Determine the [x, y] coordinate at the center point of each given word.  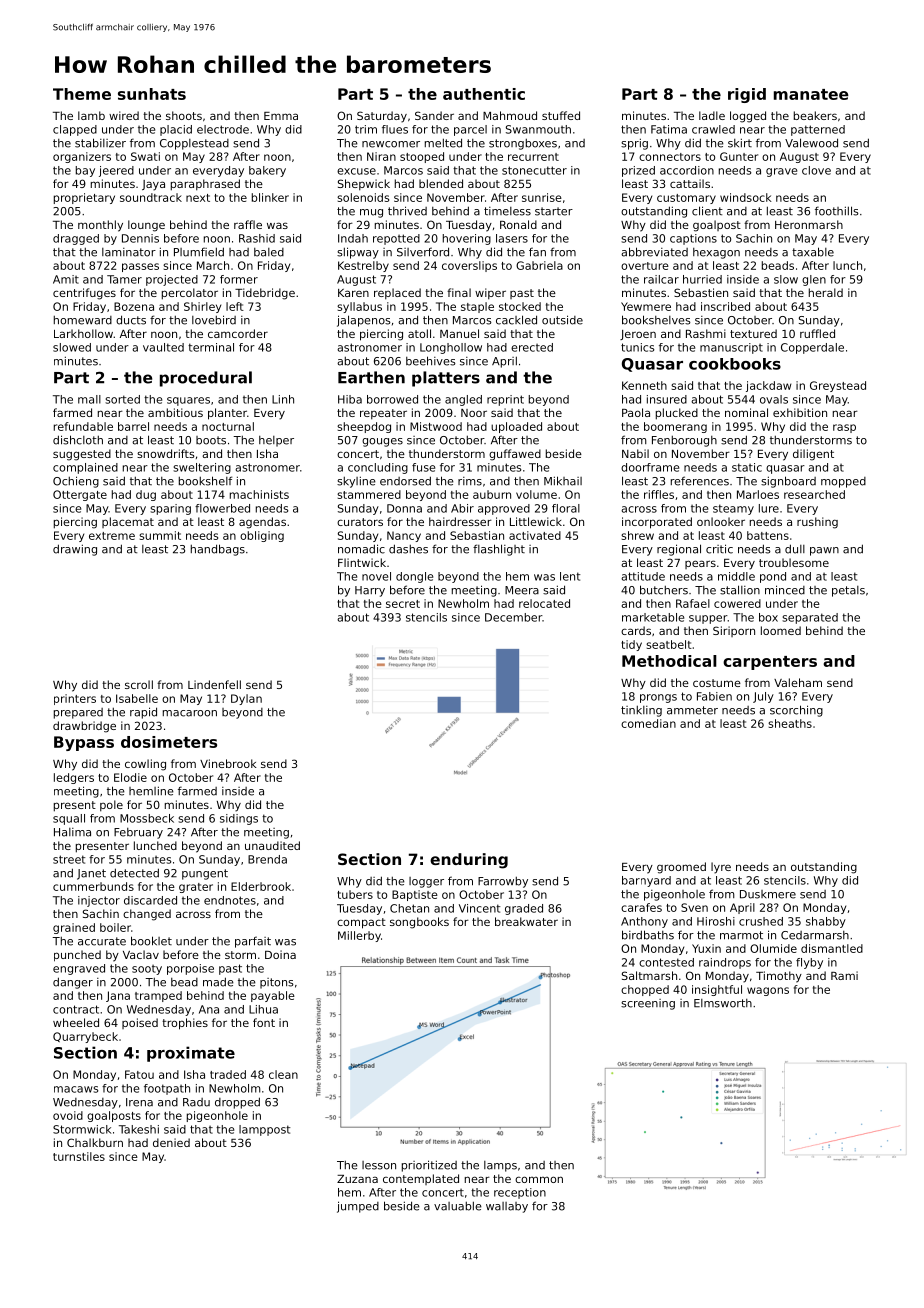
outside [562, 320]
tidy [631, 645]
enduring [469, 861]
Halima [72, 832]
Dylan [246, 699]
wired [124, 115]
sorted [122, 399]
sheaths [790, 723]
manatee [811, 94]
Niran [381, 156]
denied [171, 1142]
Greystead [838, 386]
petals [848, 591]
